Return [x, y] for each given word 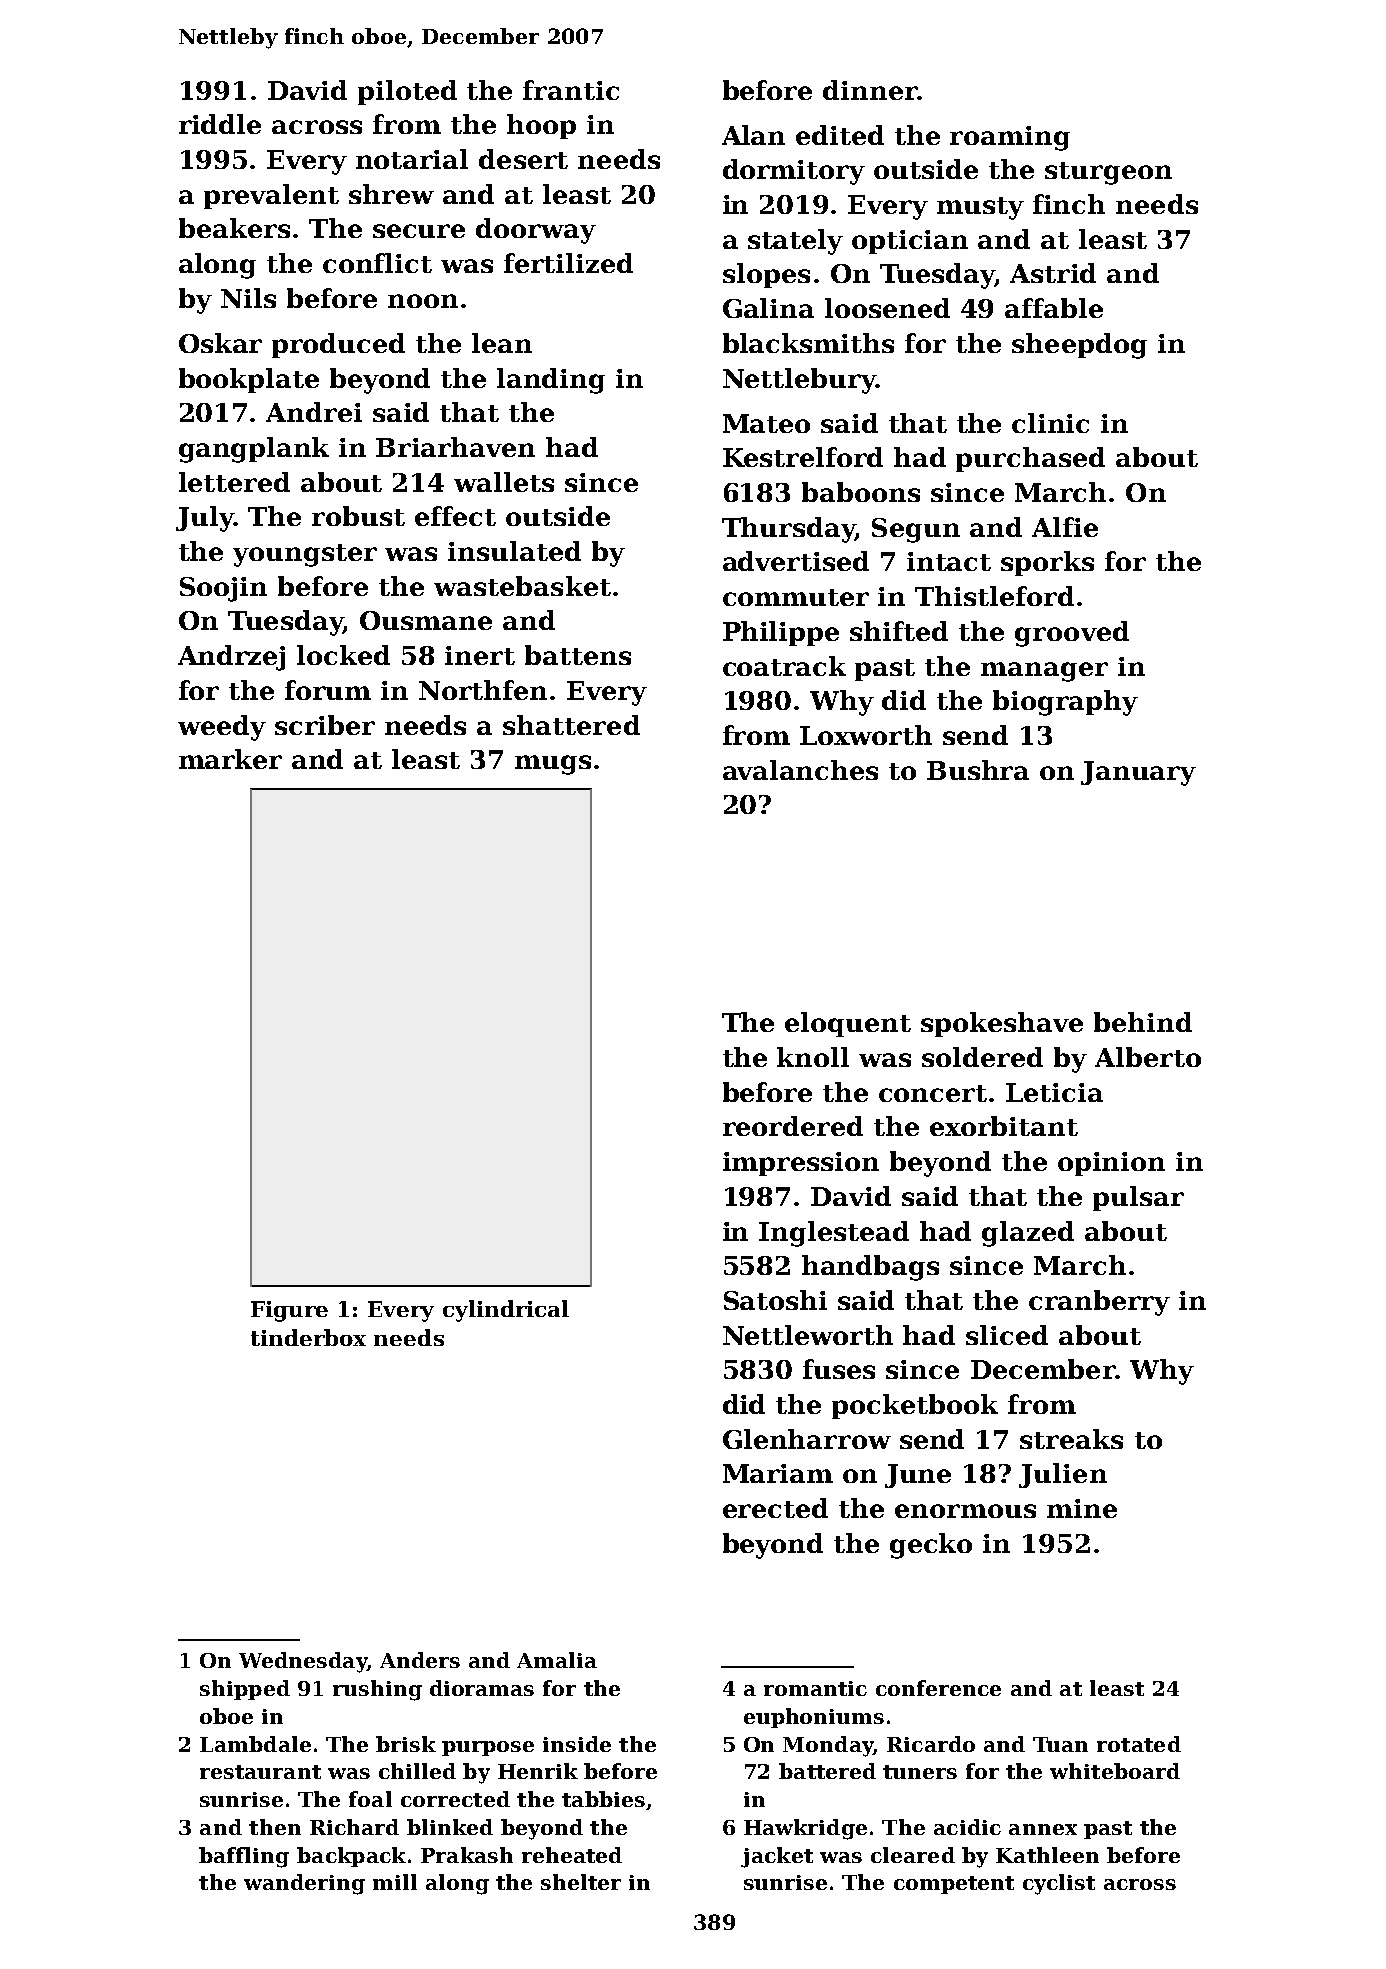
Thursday [788, 530]
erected [775, 1508]
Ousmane [426, 620]
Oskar [220, 343]
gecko [931, 1546]
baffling [244, 1857]
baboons [861, 492]
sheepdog [1079, 346]
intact [949, 561]
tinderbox [308, 1337]
